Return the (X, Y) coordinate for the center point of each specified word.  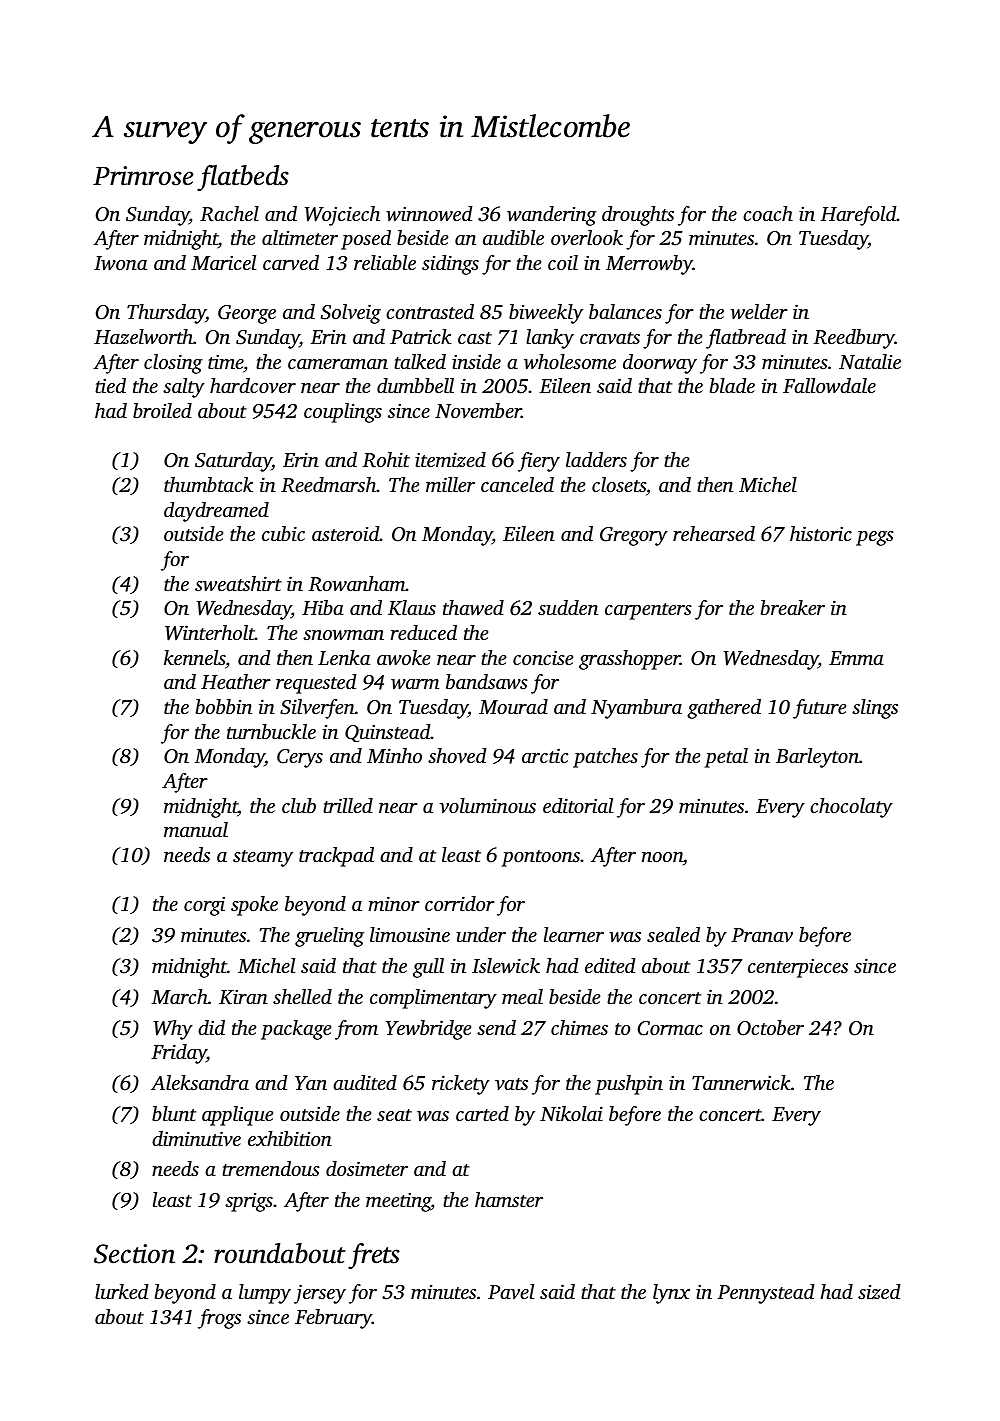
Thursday (166, 314)
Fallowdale (829, 386)
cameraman (338, 364)
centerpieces (798, 968)
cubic (283, 533)
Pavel (511, 1291)
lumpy (265, 1294)
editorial (578, 805)
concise (543, 658)
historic (821, 533)
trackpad (336, 857)
